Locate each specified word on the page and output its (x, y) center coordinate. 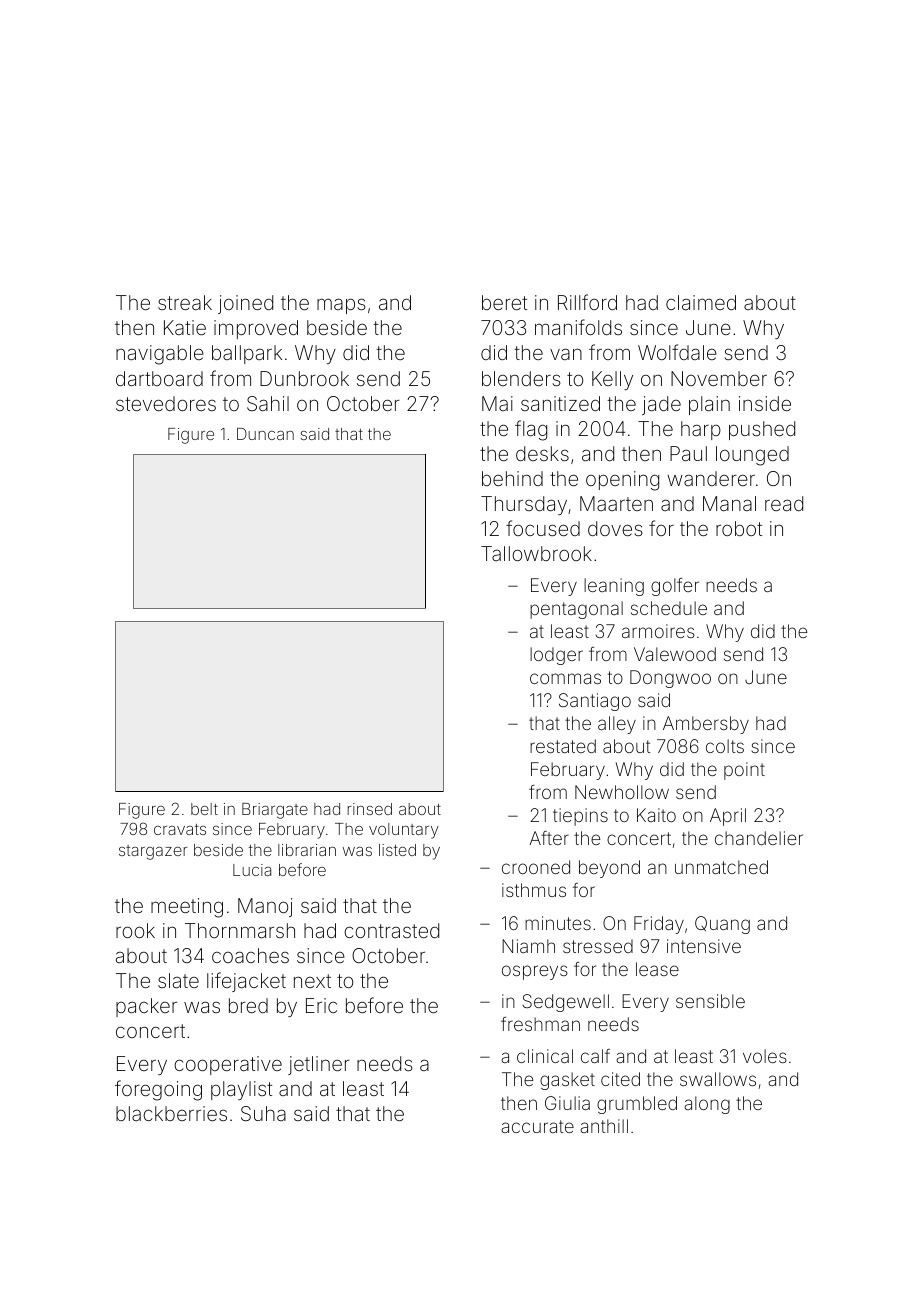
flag (531, 430)
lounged (752, 456)
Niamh (528, 946)
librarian (307, 850)
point (744, 771)
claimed (701, 302)
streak (185, 302)
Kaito (656, 815)
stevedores (166, 403)
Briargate (275, 811)
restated (563, 746)
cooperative (228, 1065)
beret (504, 302)
